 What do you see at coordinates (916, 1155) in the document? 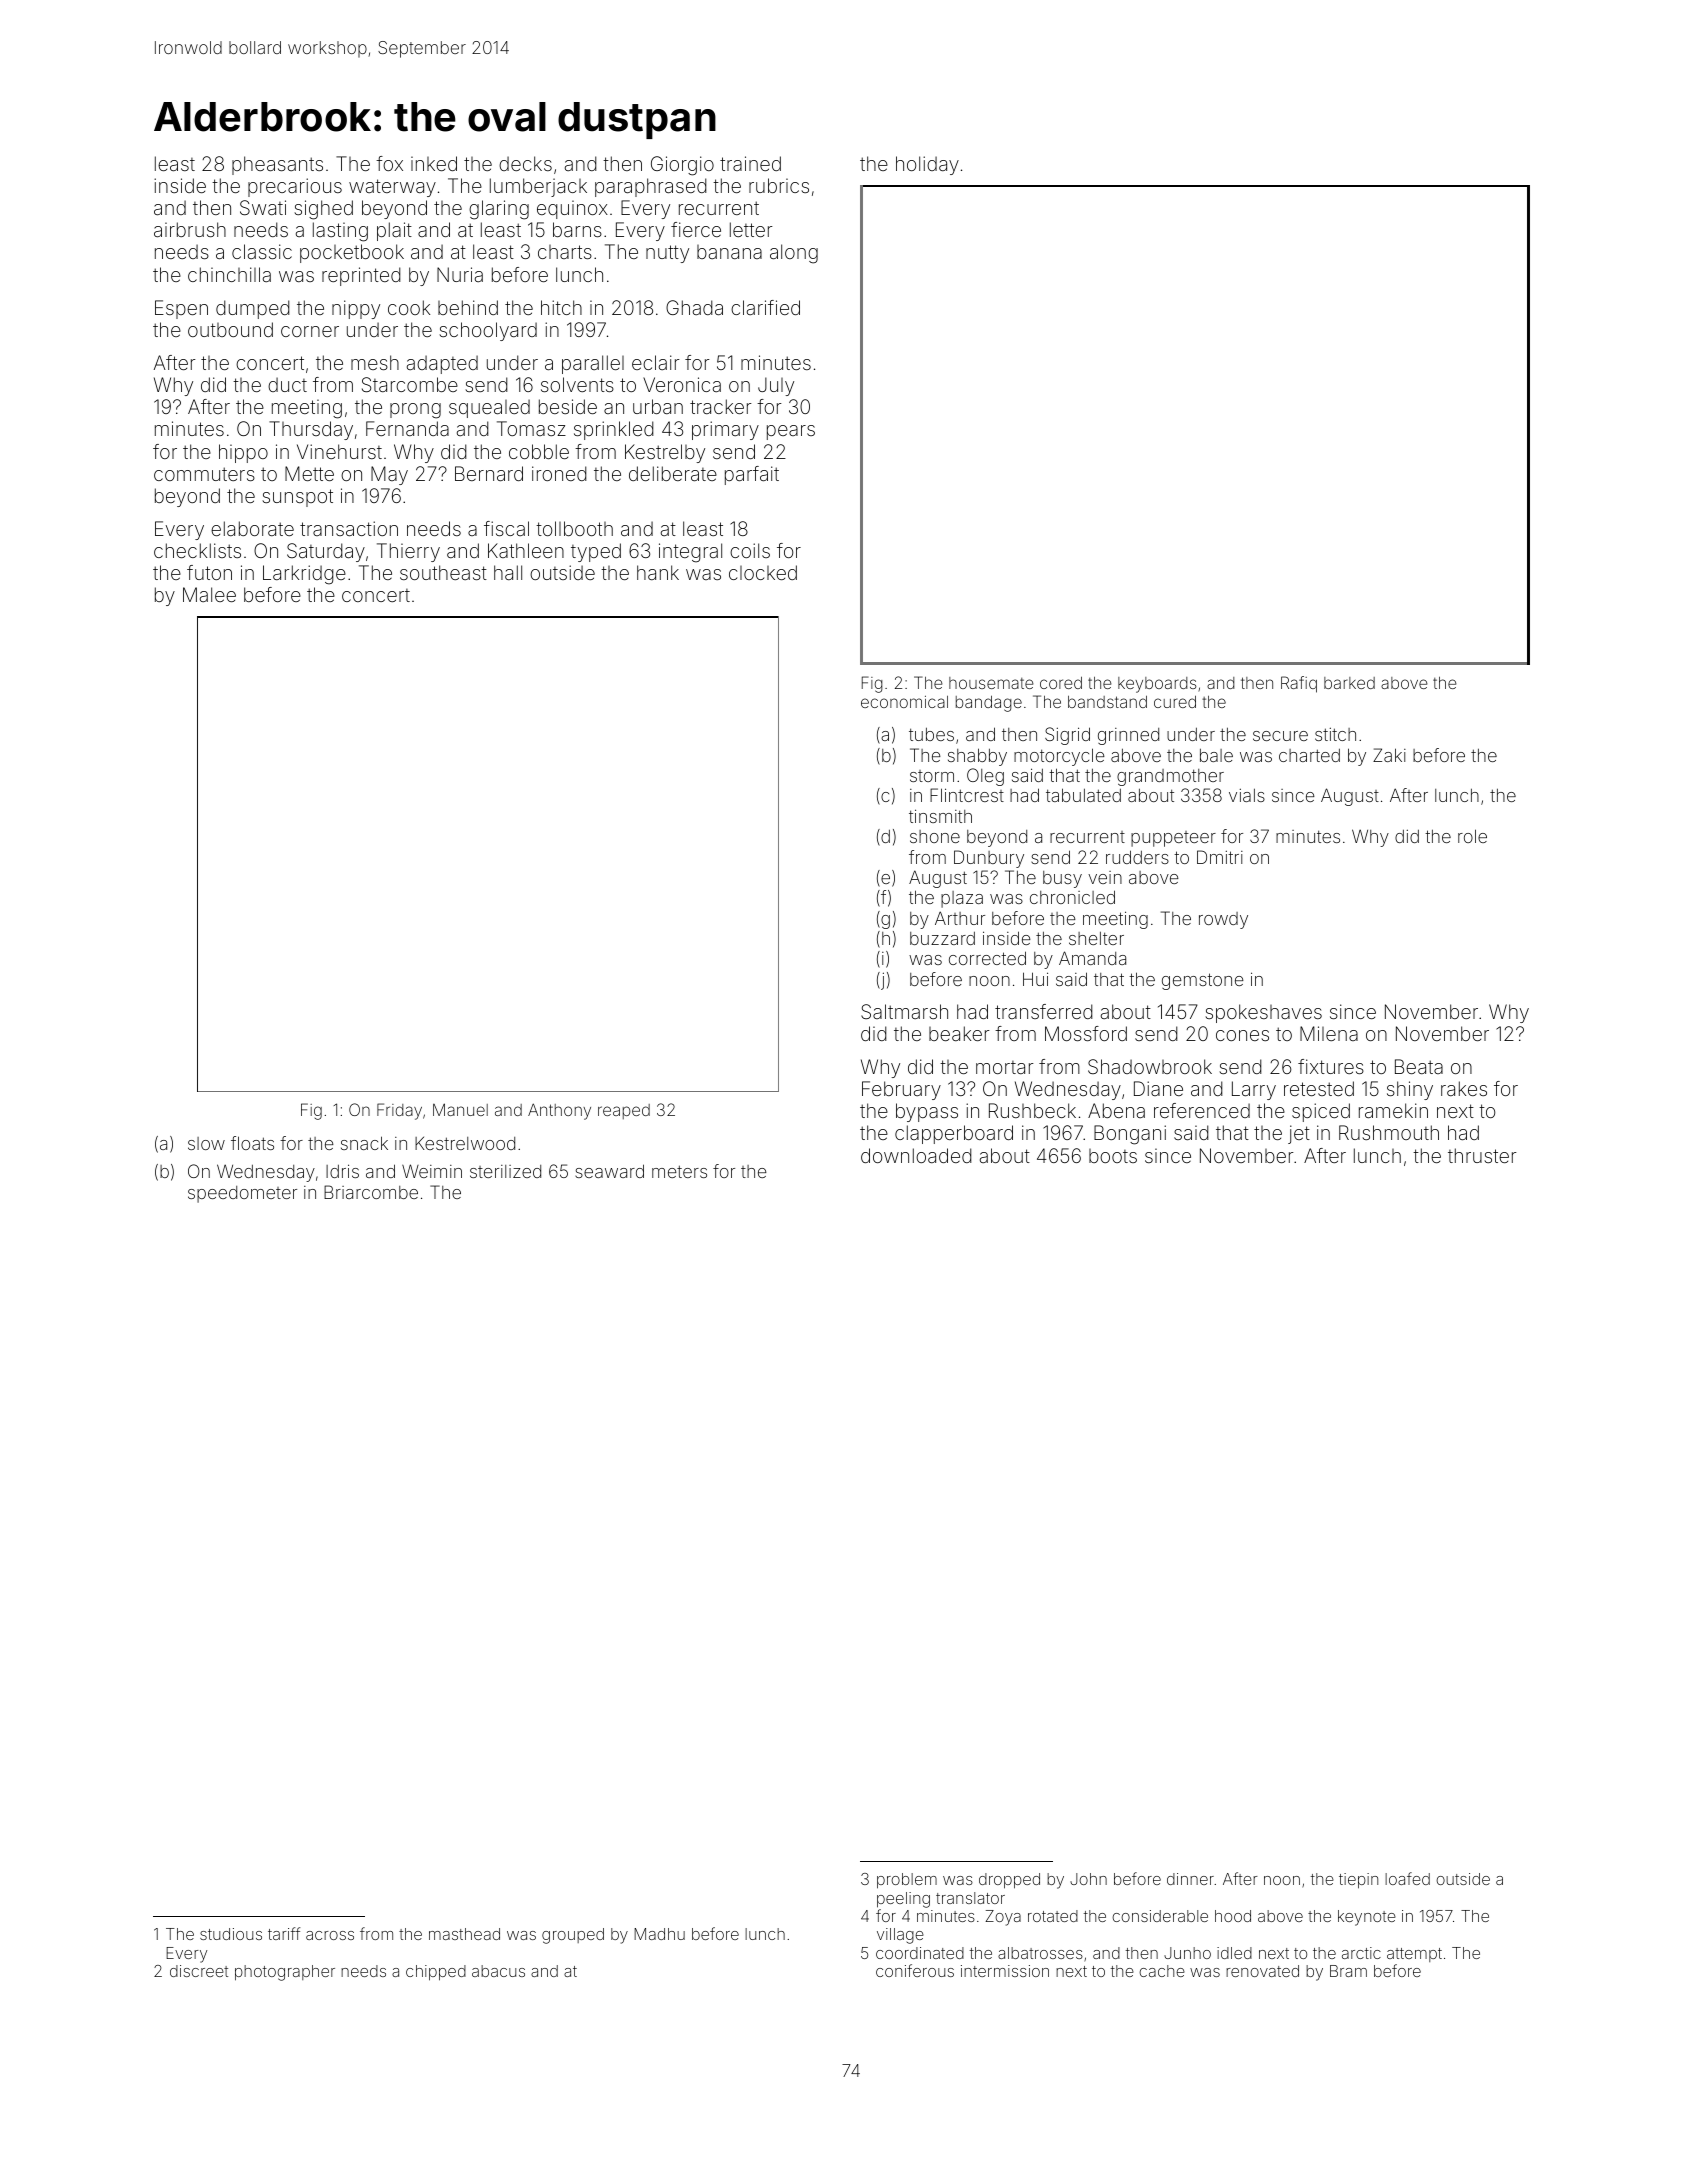
I see `downloaded` at bounding box center [916, 1155].
